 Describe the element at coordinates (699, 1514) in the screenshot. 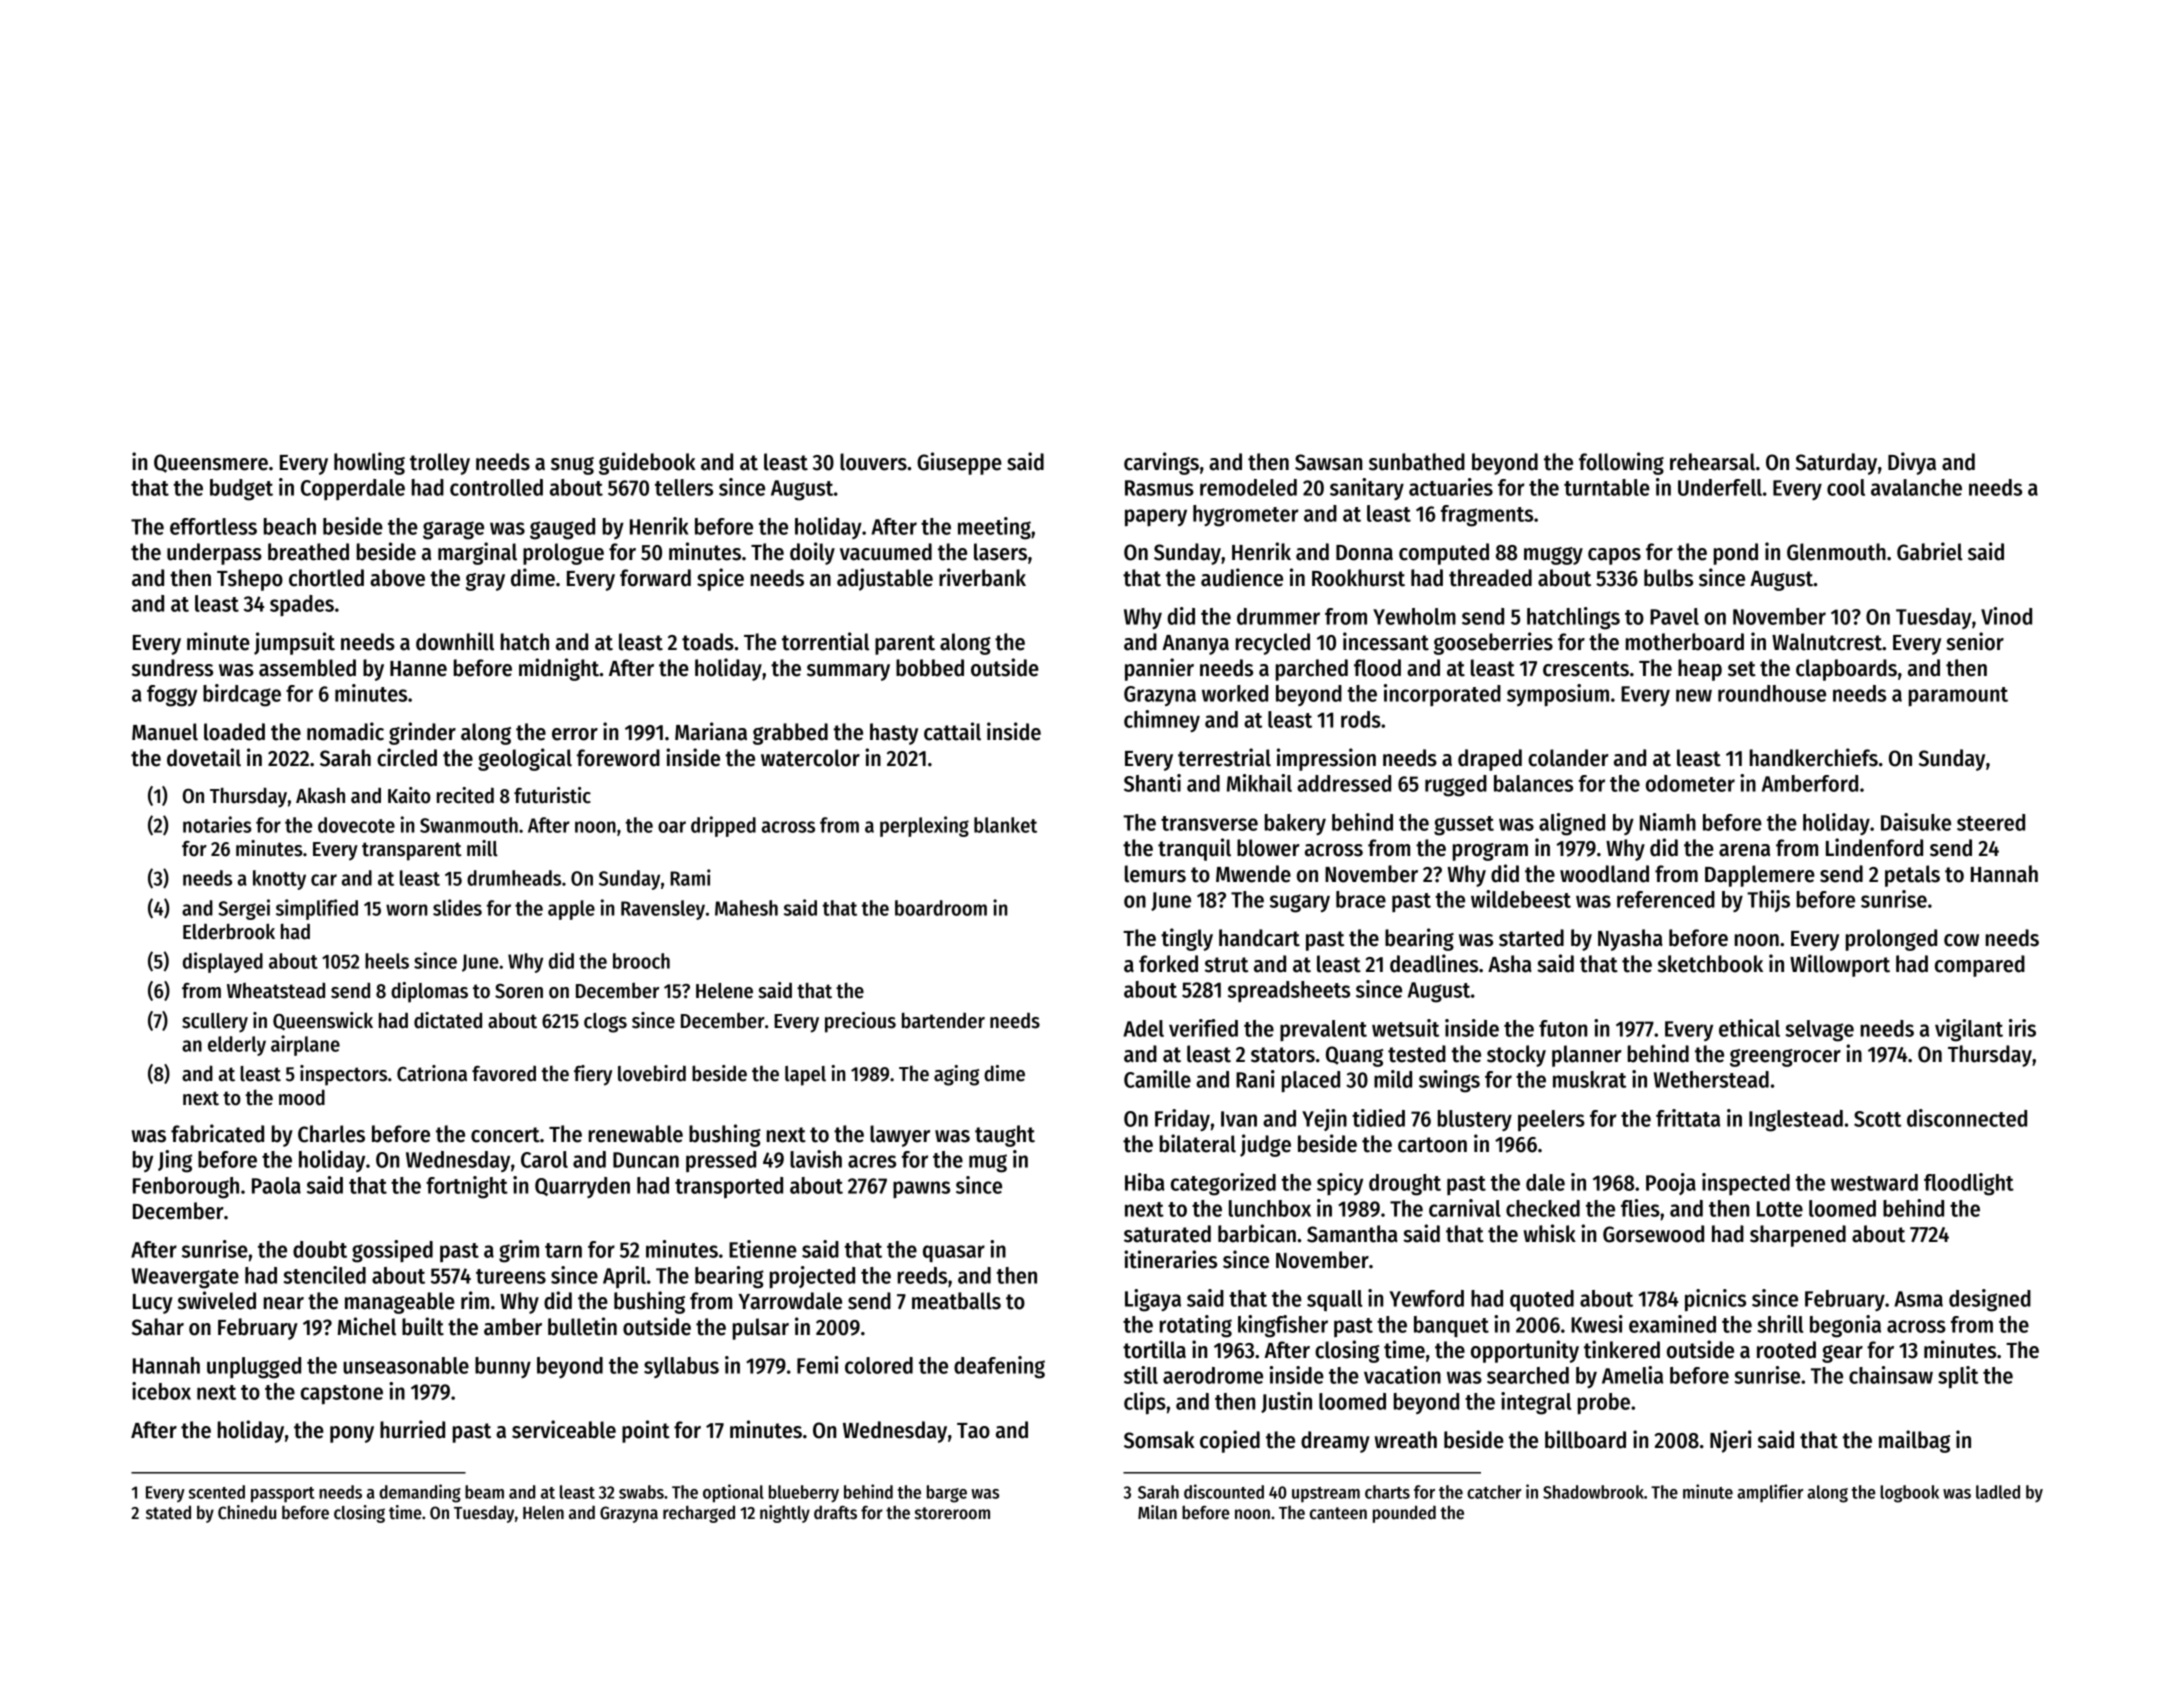

I see `recharged` at that location.
